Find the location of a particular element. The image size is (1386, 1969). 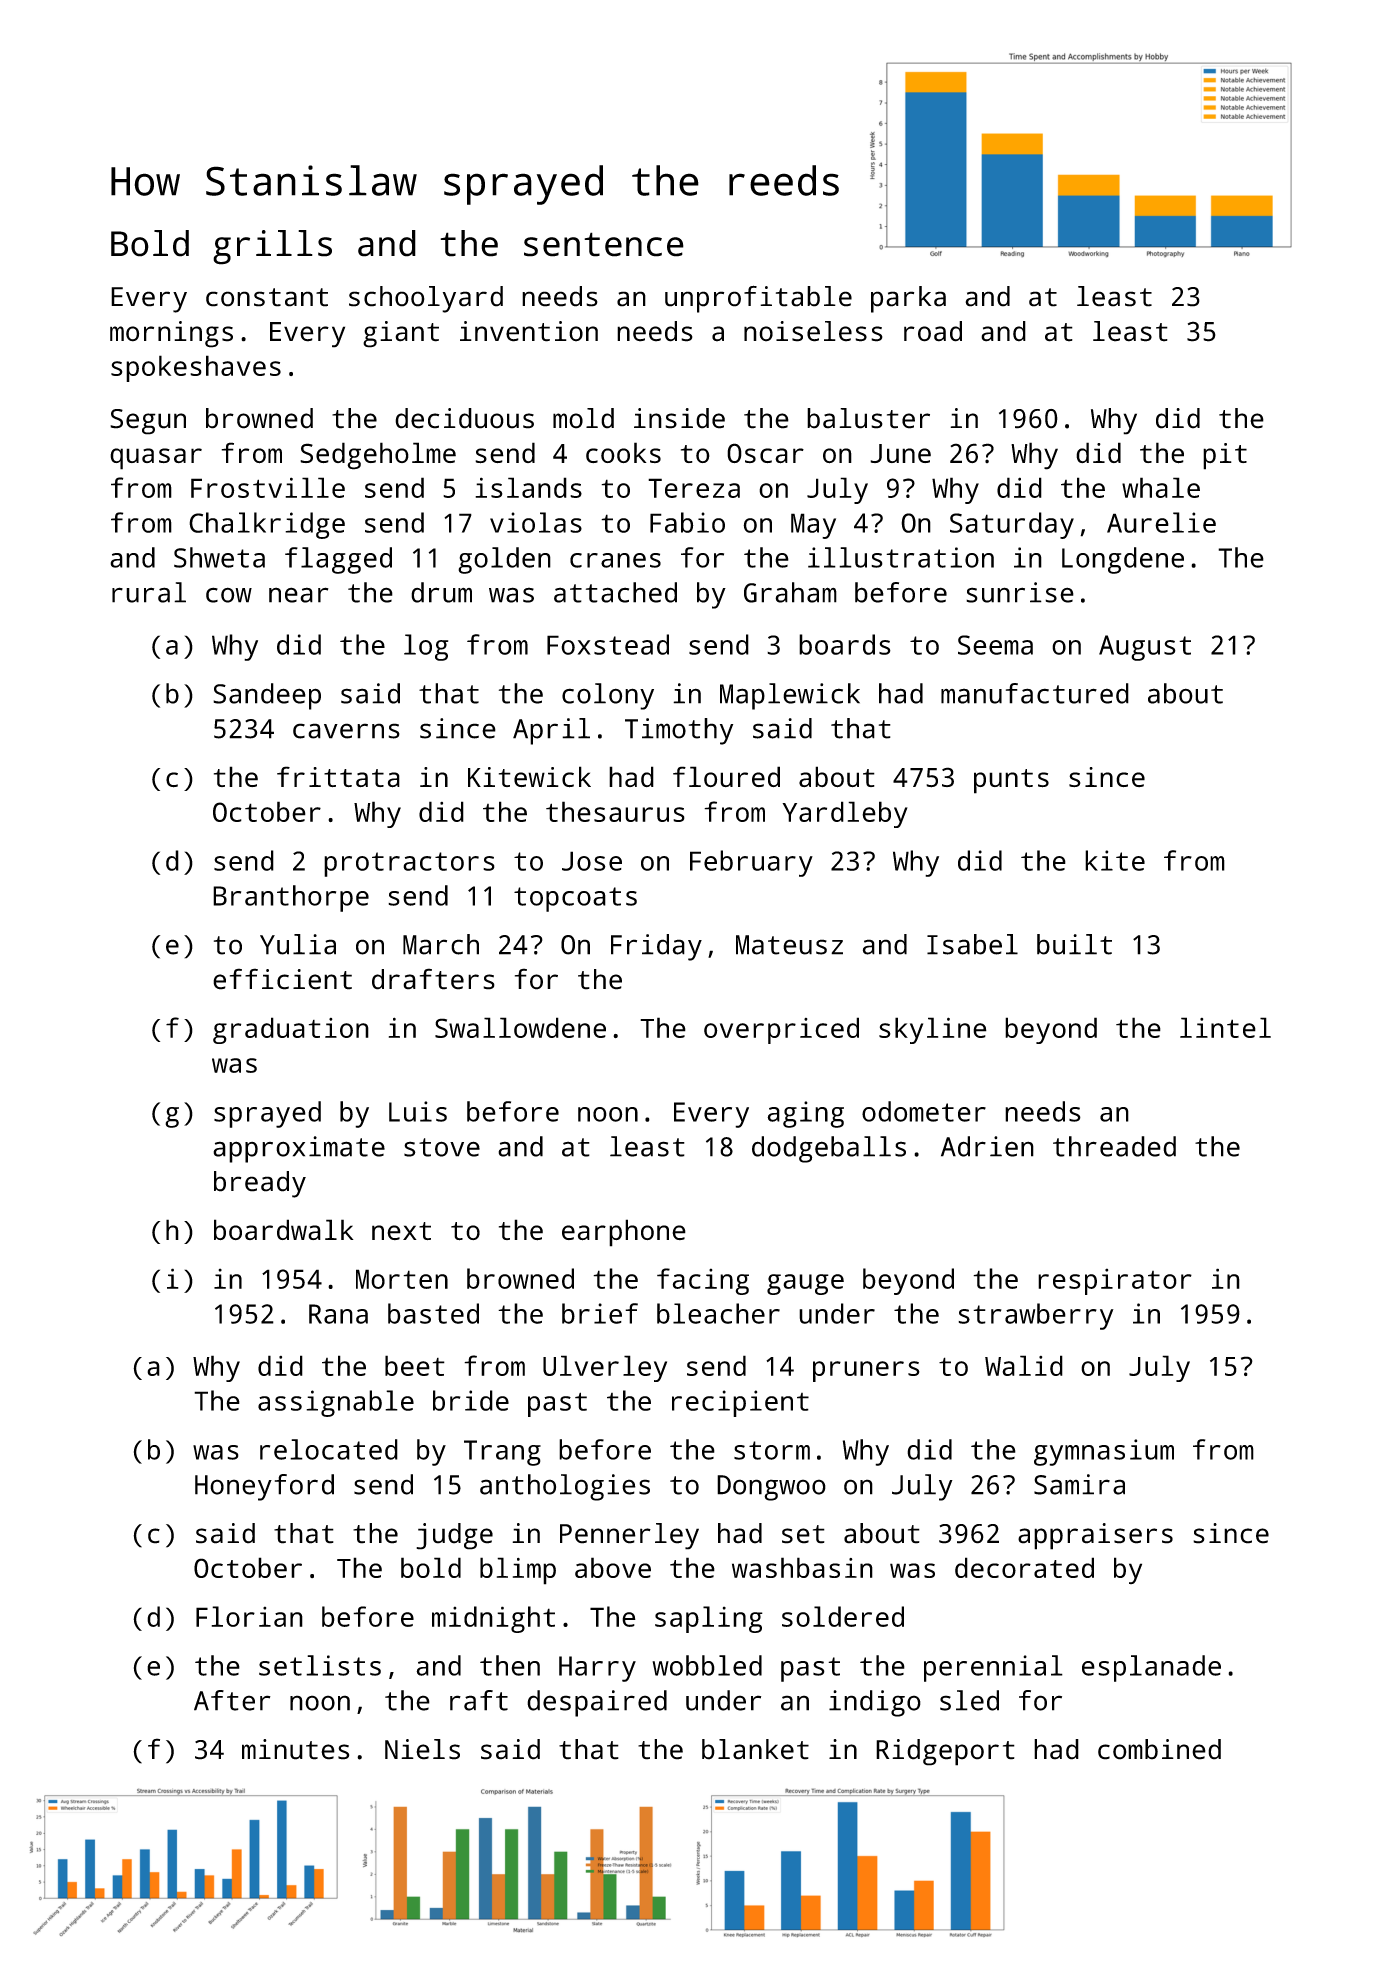

graduation is located at coordinates (291, 1030).
